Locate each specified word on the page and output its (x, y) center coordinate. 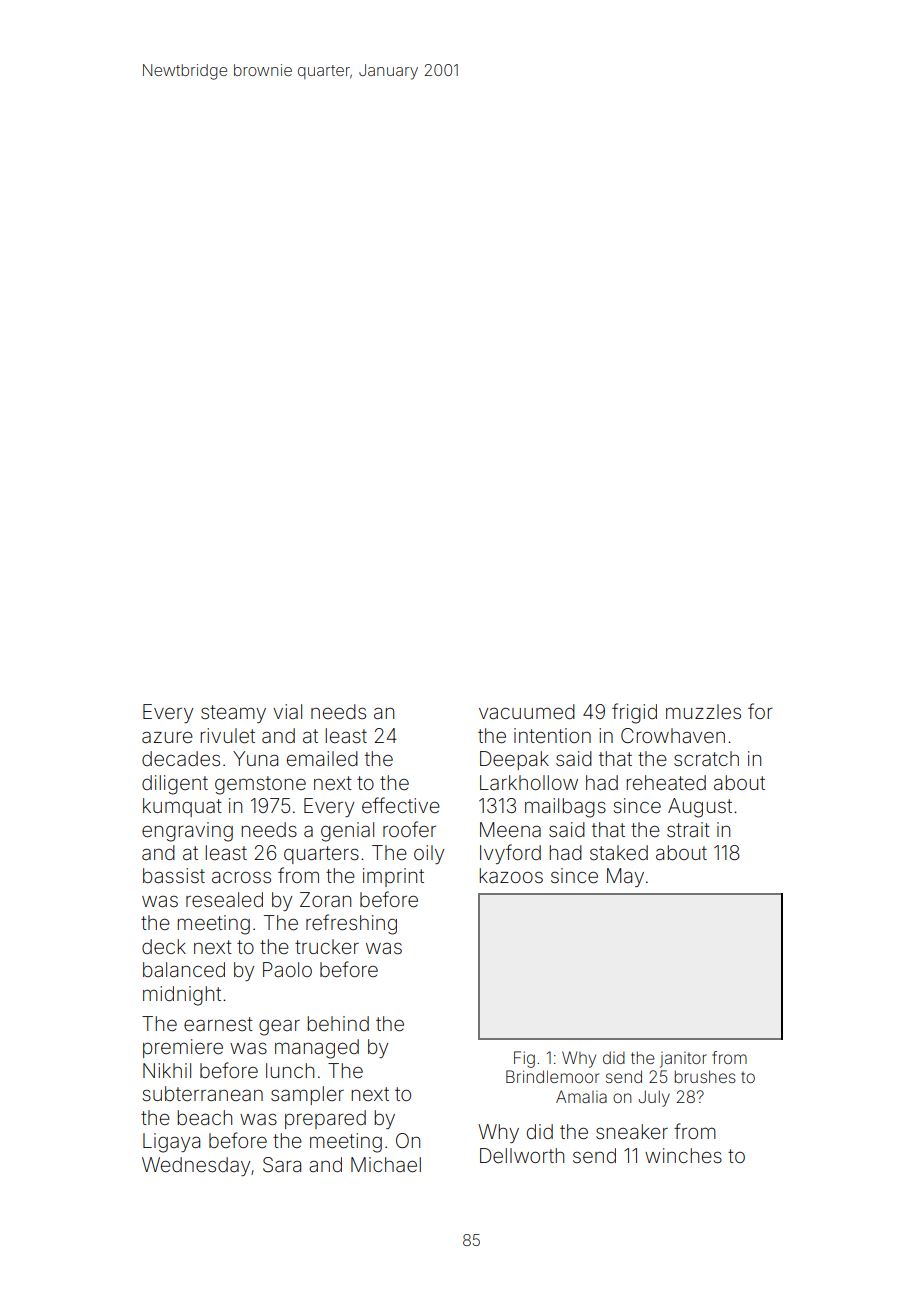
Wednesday (196, 1166)
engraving (187, 832)
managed (317, 1049)
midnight (182, 996)
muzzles (703, 711)
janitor (683, 1060)
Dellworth (522, 1155)
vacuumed (527, 711)
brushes (705, 1076)
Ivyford (510, 854)
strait (688, 829)
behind (338, 1023)
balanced (184, 969)
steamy (233, 714)
